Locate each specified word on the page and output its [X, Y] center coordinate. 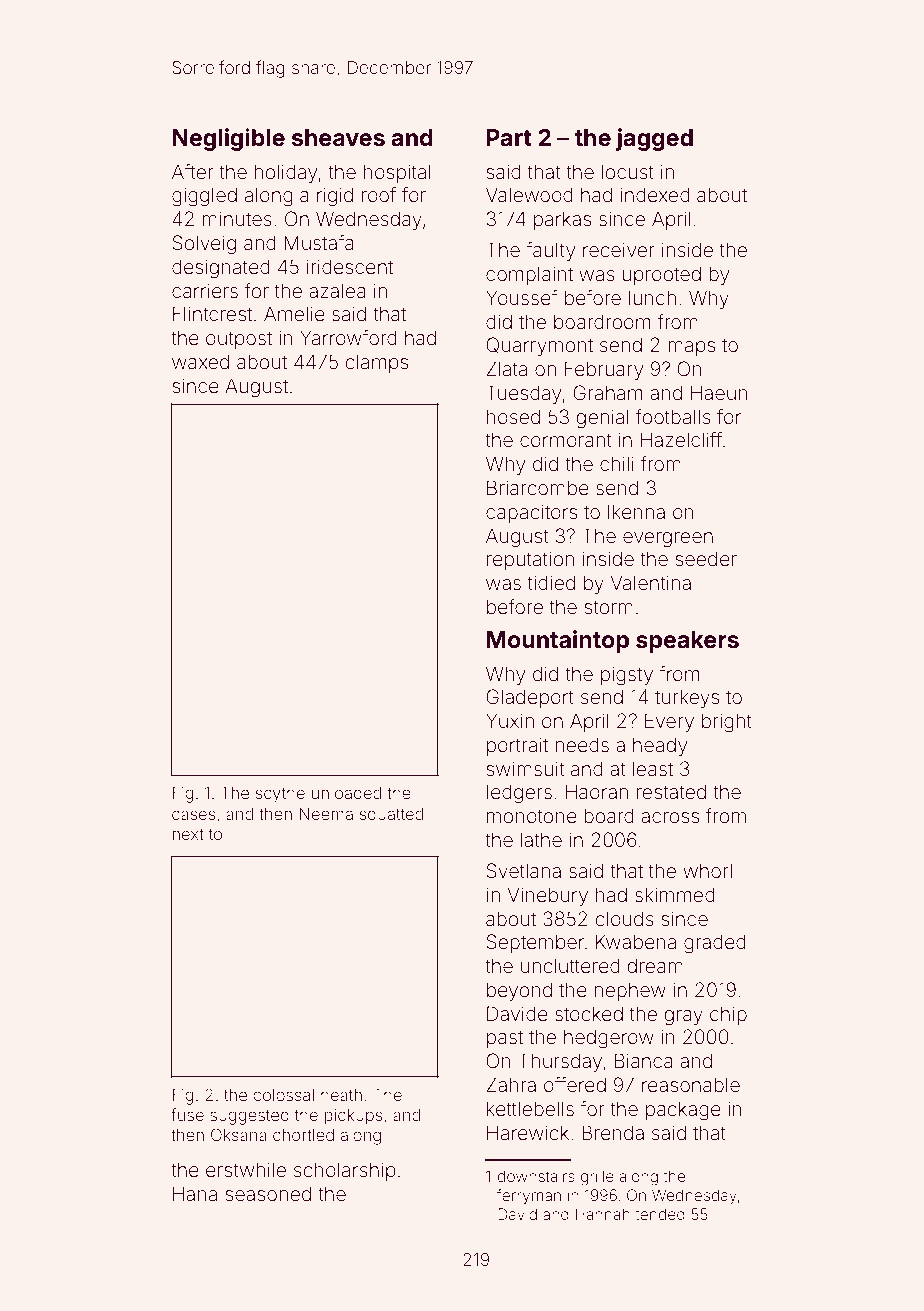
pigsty [627, 676]
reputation [530, 560]
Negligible [229, 139]
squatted [391, 815]
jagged [654, 139]
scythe [280, 795]
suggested [249, 1117]
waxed [200, 361]
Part [509, 137]
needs [582, 744]
